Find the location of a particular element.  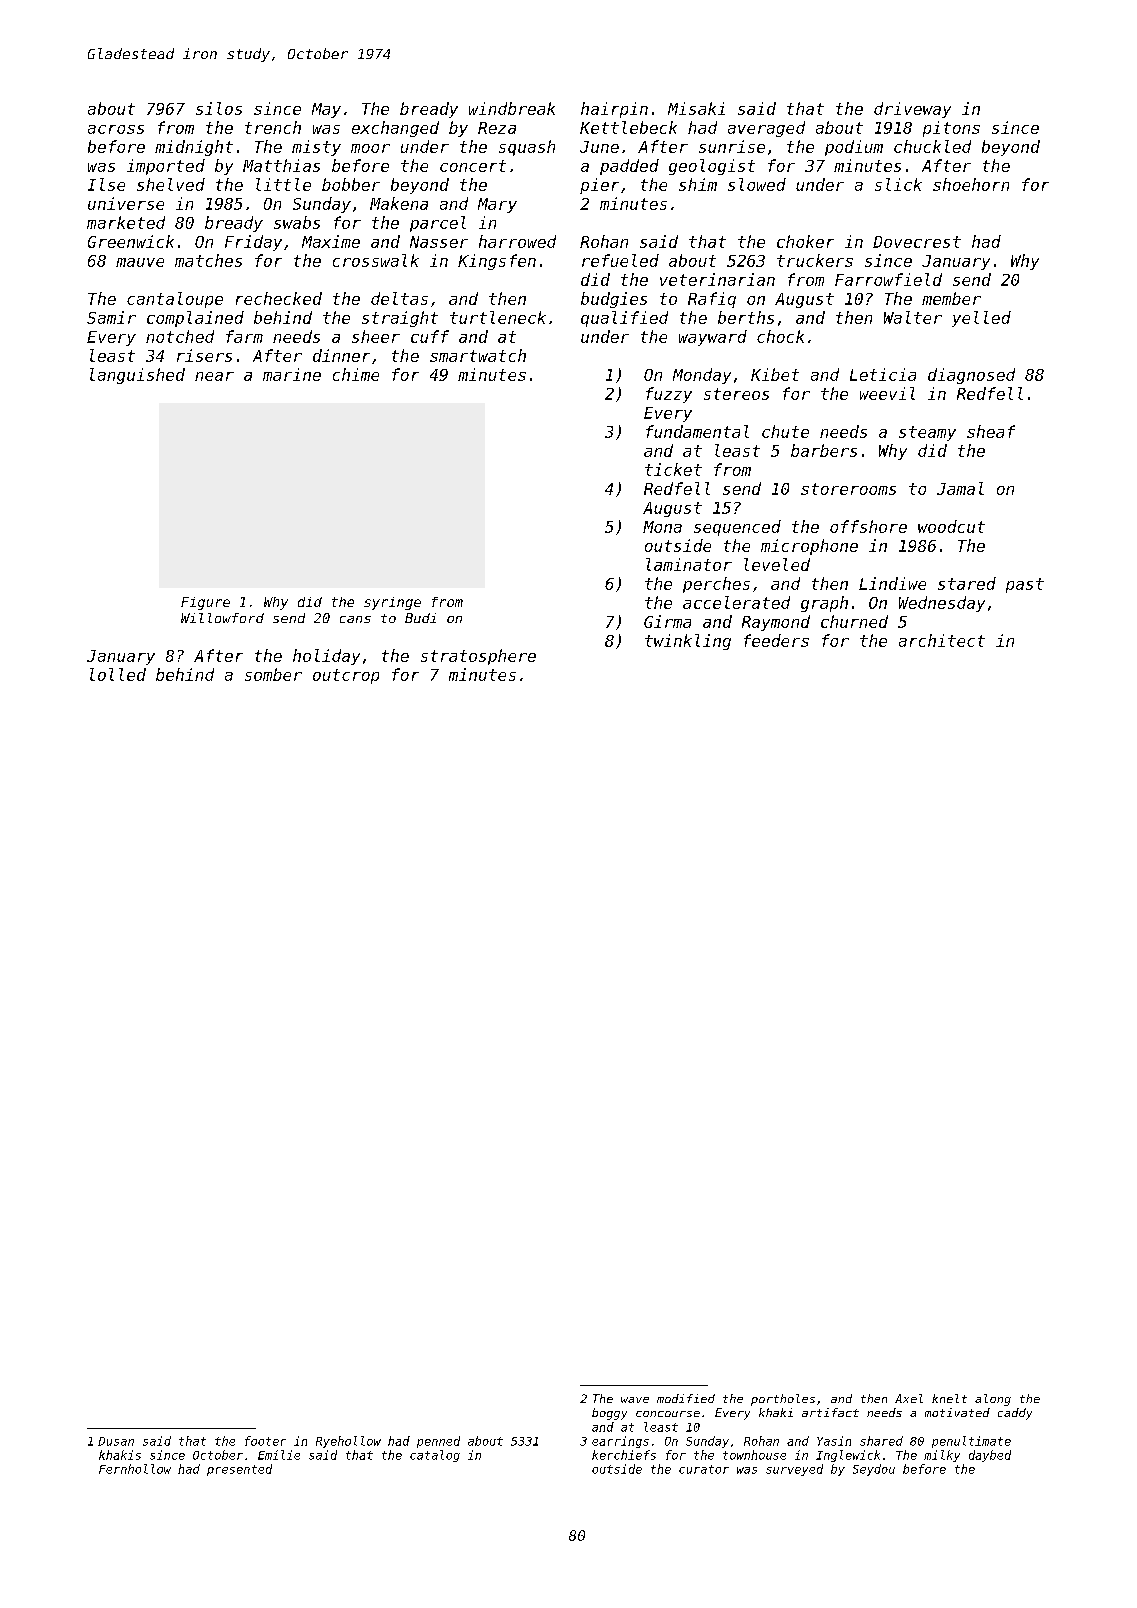

across is located at coordinates (116, 129).
